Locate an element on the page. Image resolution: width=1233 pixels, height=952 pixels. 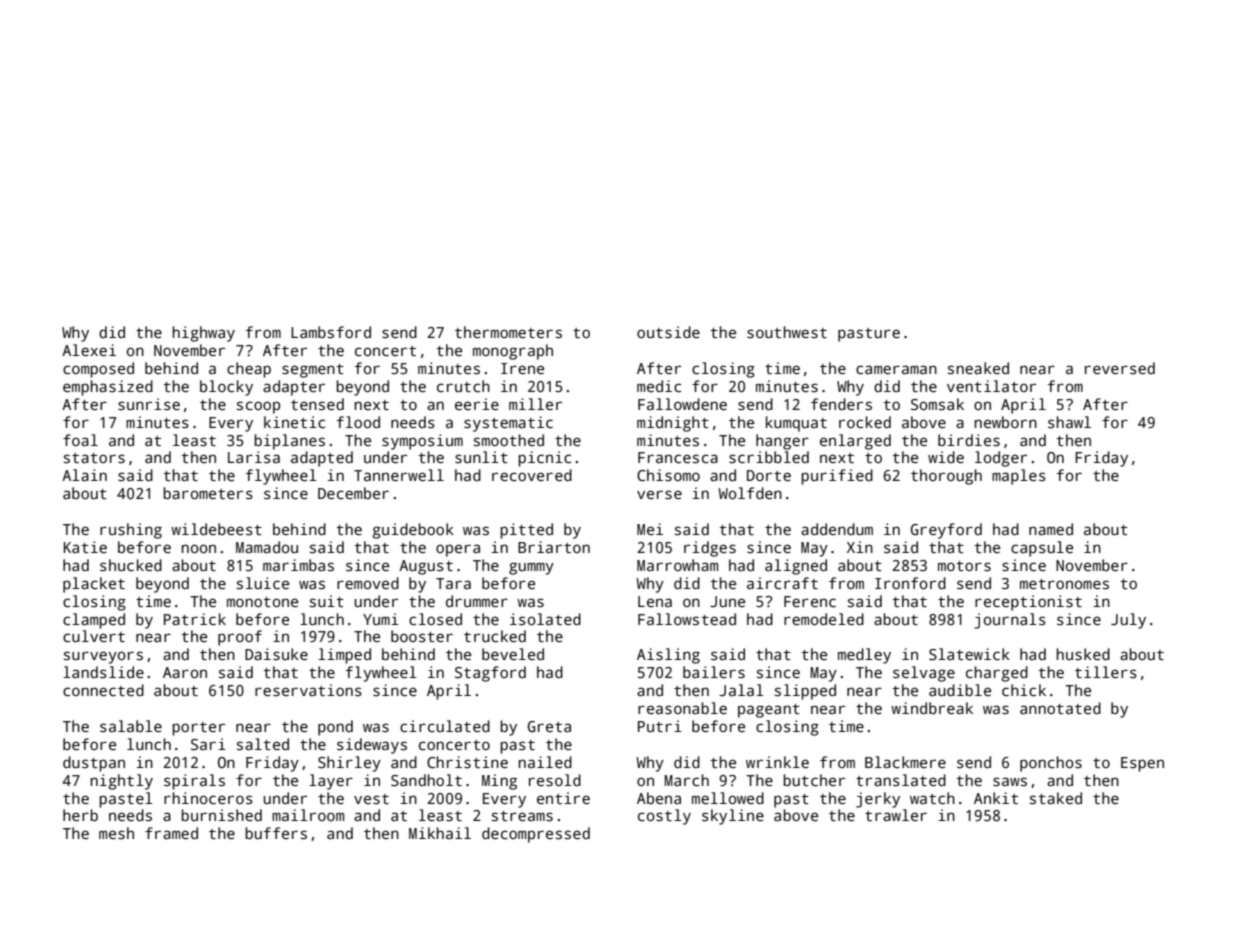
Irene is located at coordinates (522, 368).
